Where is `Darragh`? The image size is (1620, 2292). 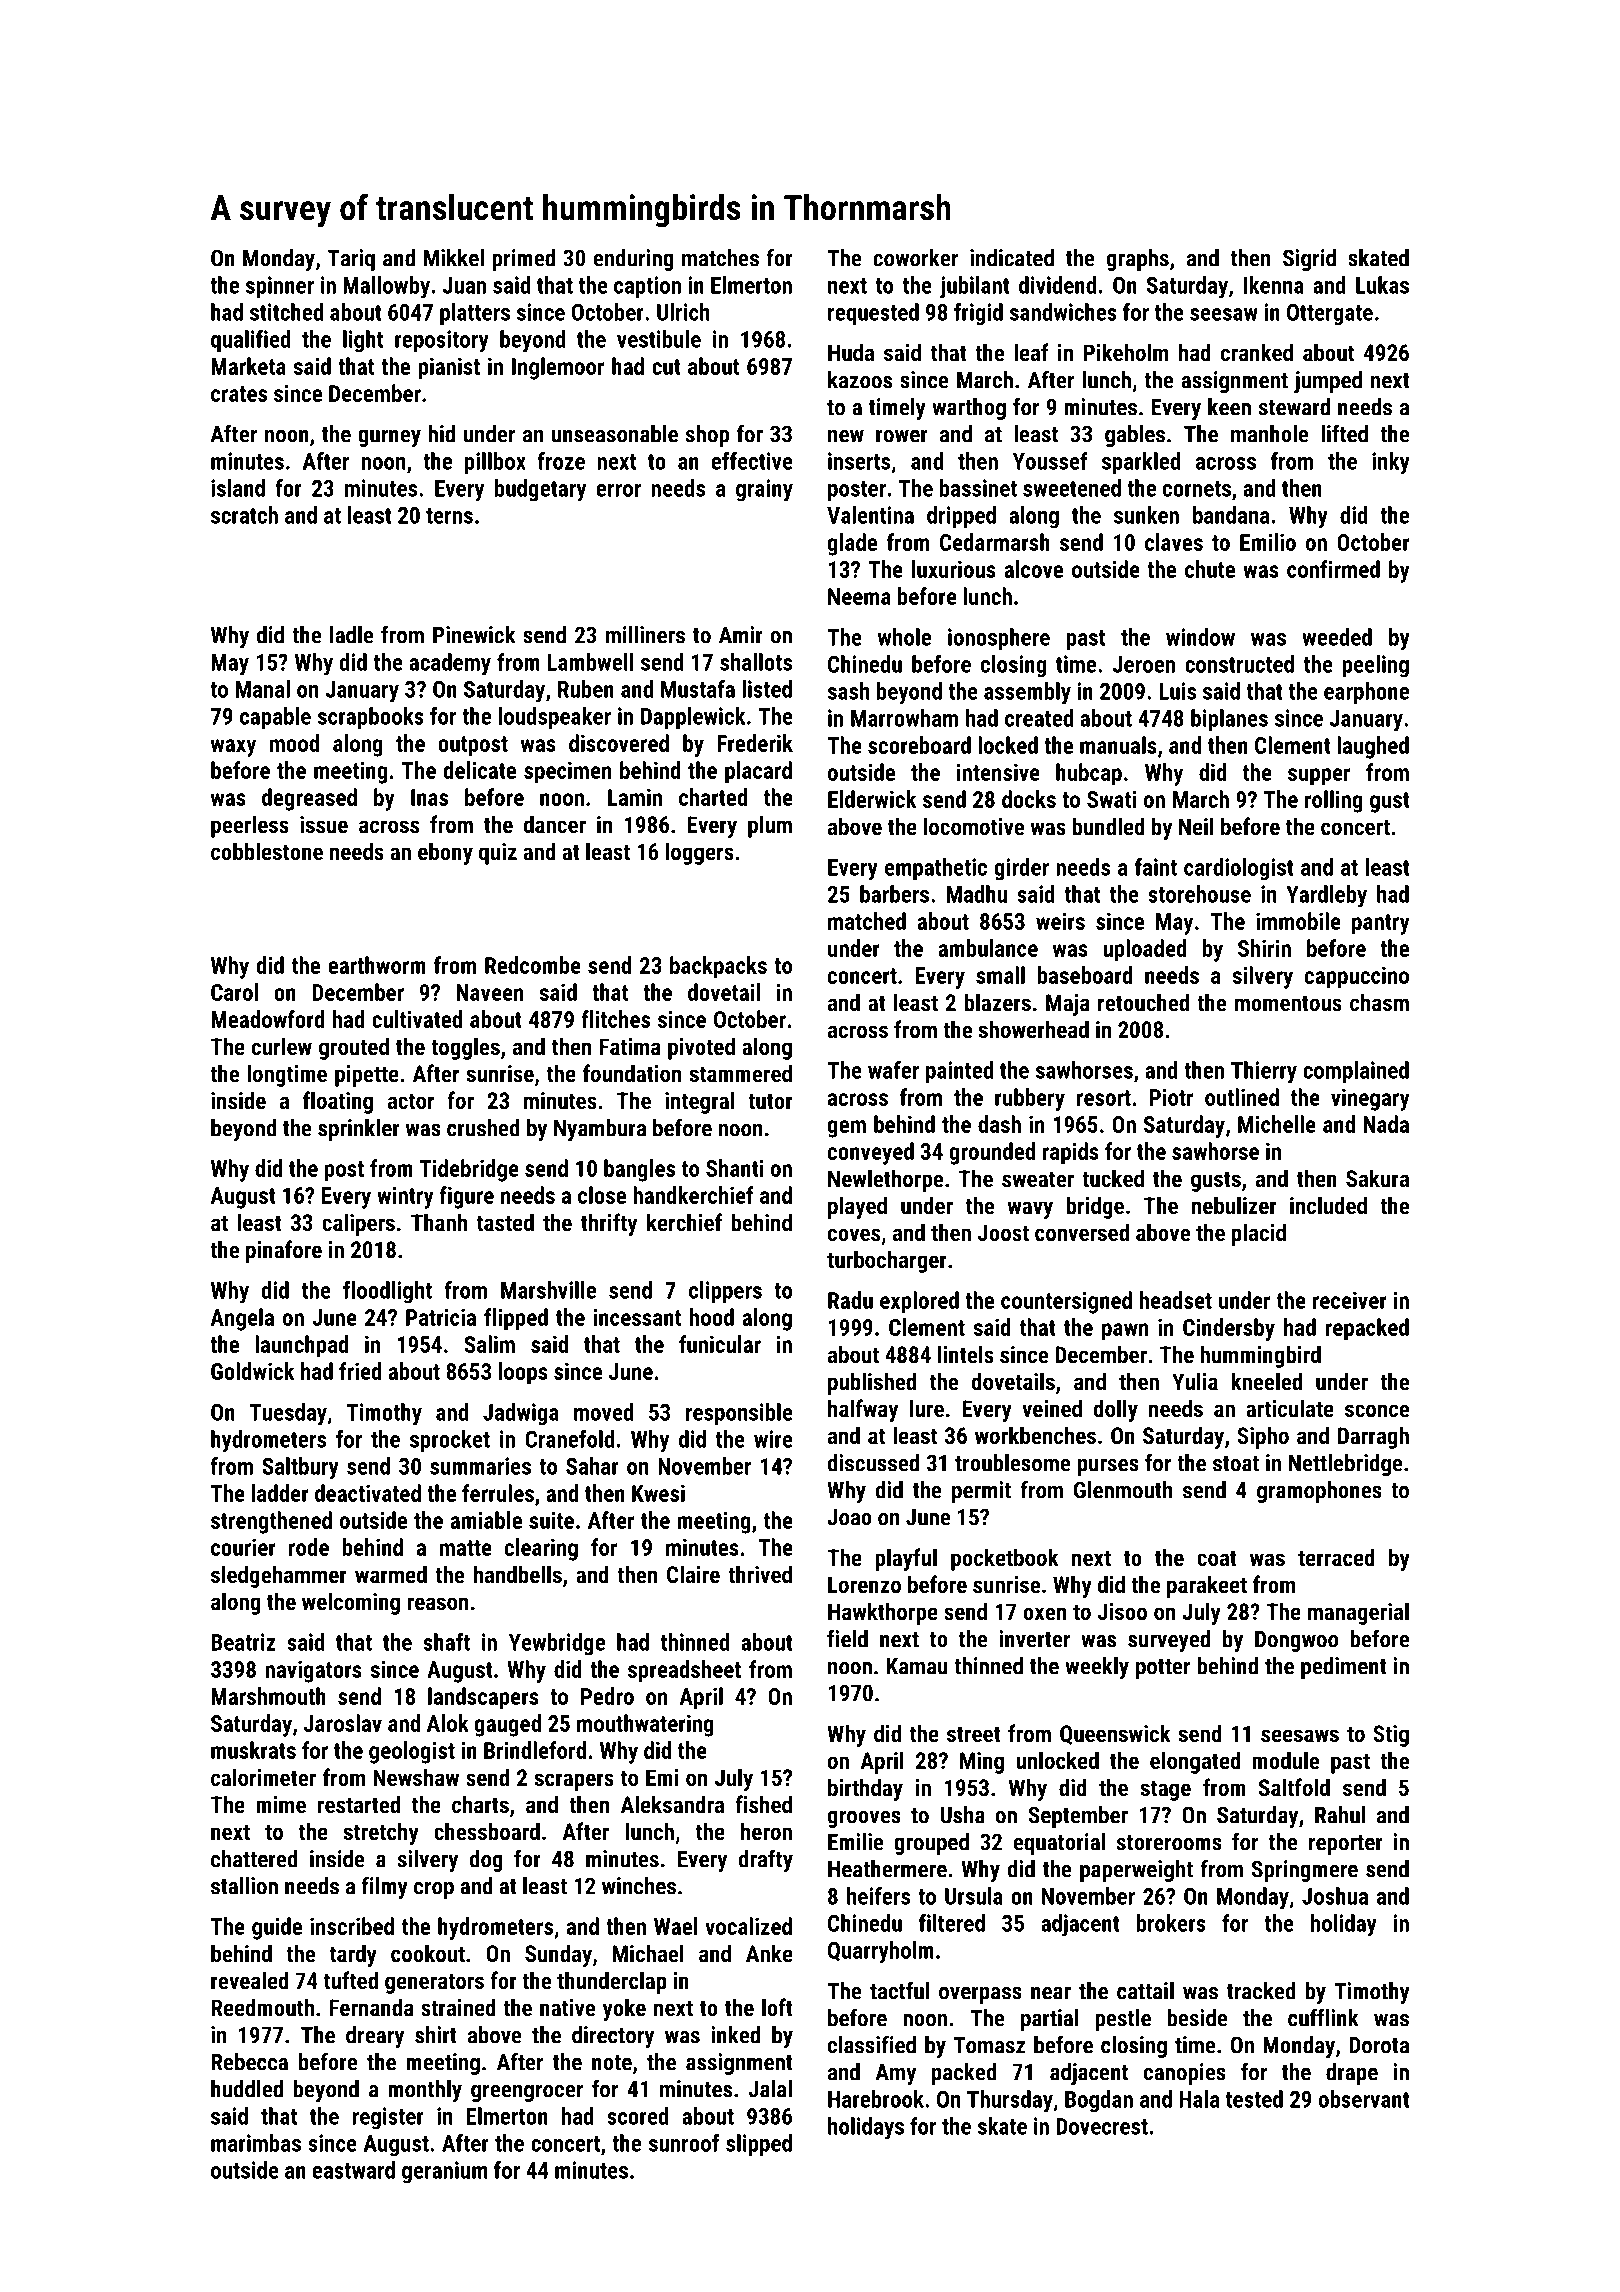 Darragh is located at coordinates (1373, 1437).
